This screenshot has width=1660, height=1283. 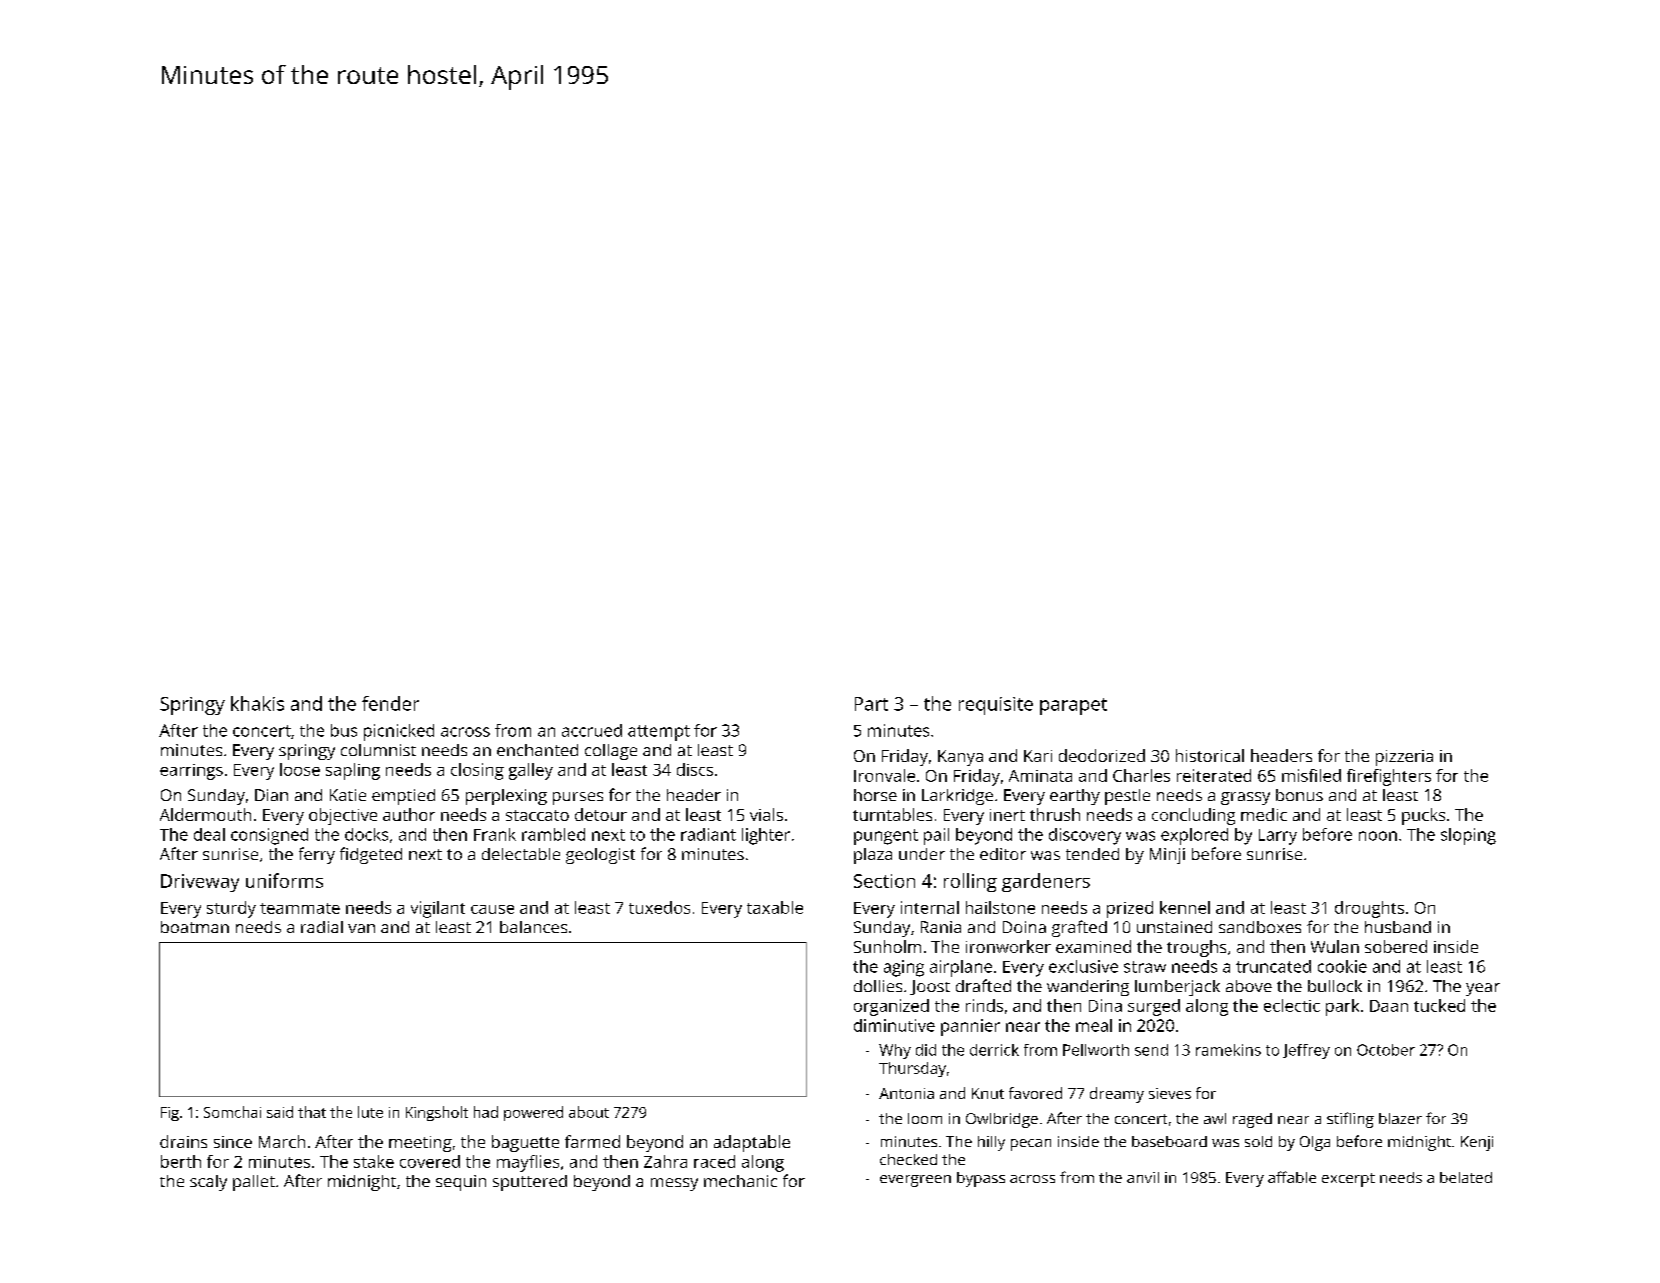 What do you see at coordinates (390, 703) in the screenshot?
I see `fender` at bounding box center [390, 703].
